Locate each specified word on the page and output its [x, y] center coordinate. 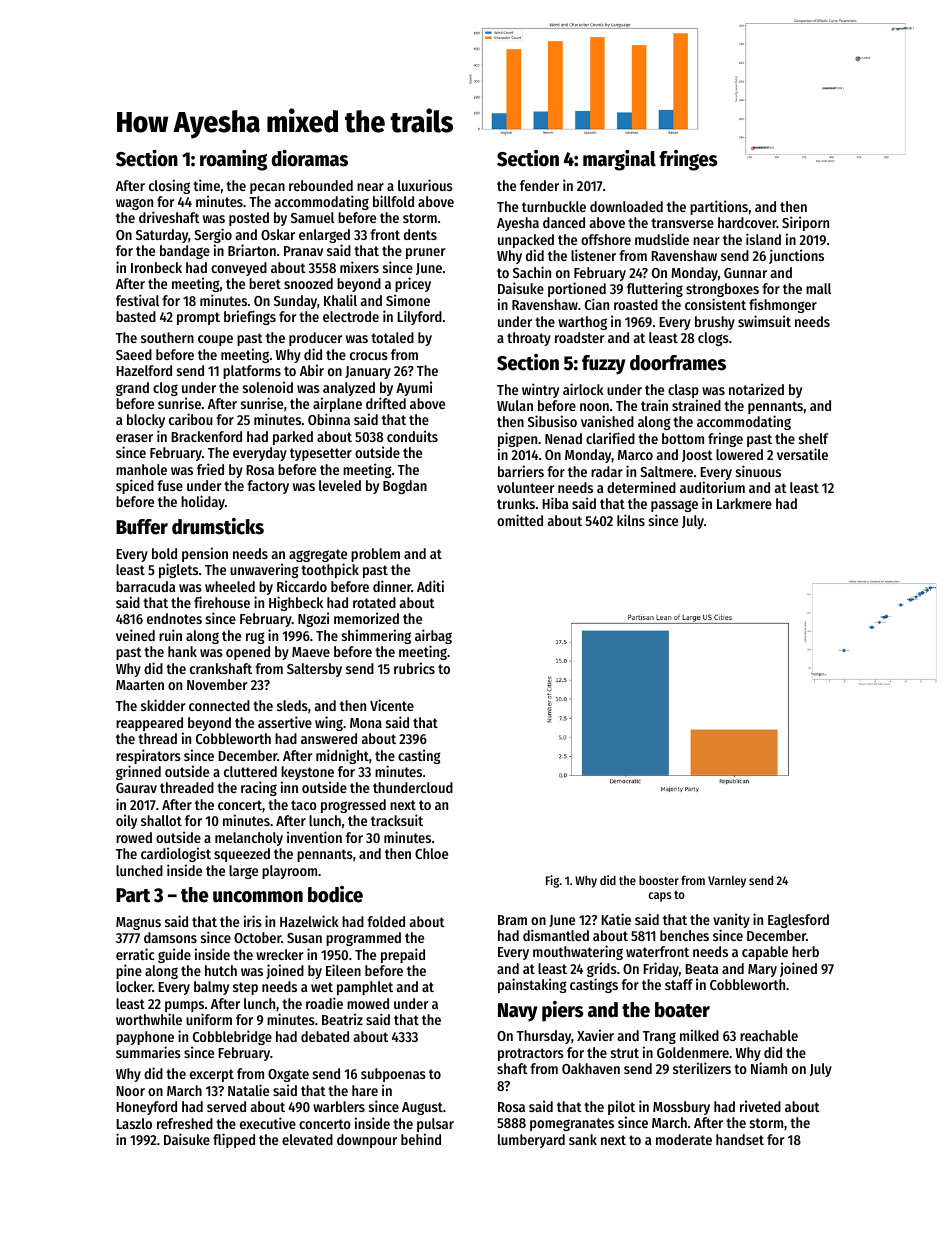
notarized [756, 389]
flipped [234, 1140]
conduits [412, 436]
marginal [619, 160]
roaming [233, 160]
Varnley [727, 882]
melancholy [249, 839]
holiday [203, 502]
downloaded [626, 206]
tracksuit [397, 820]
